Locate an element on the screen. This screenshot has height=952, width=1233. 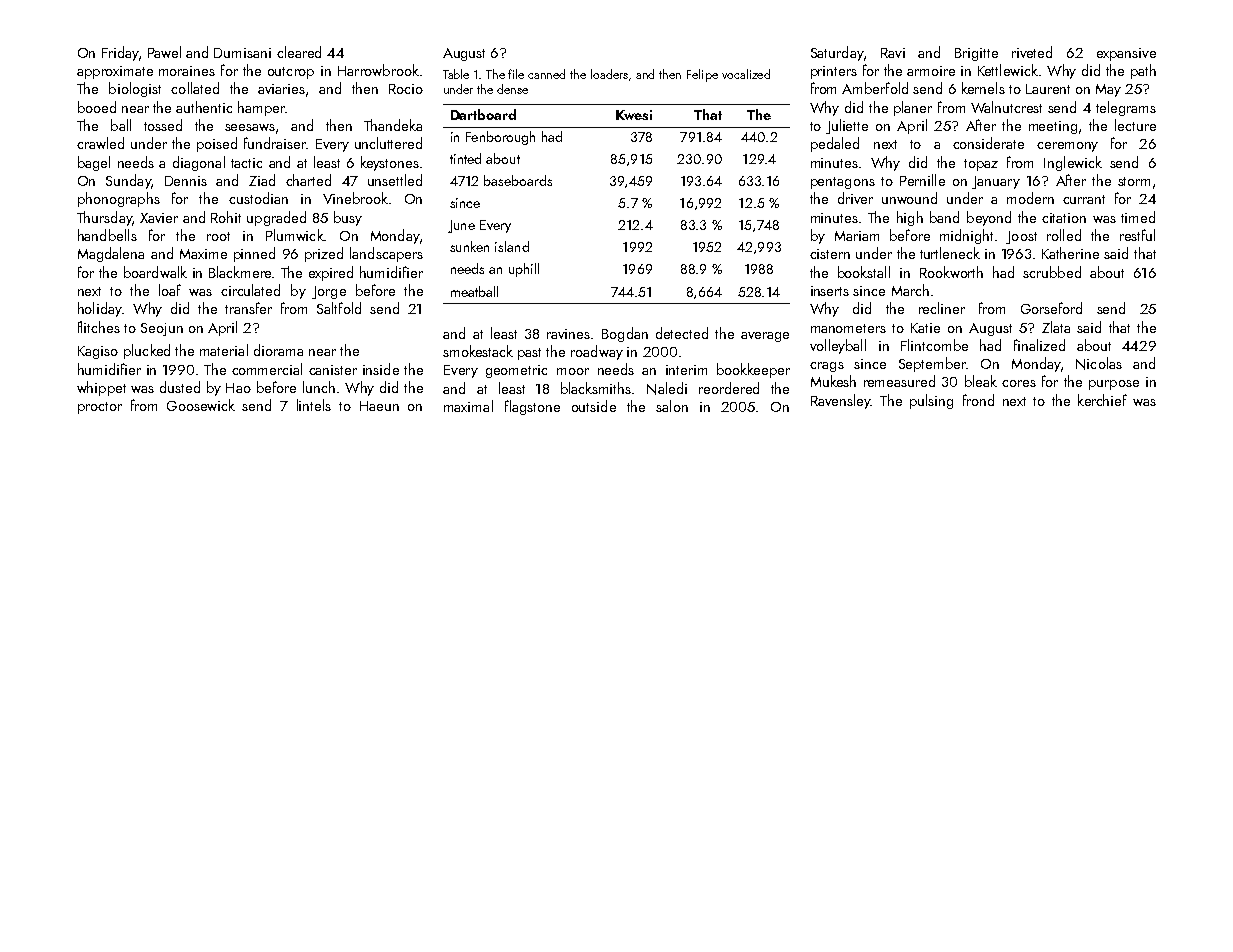
pulsing is located at coordinates (931, 401).
